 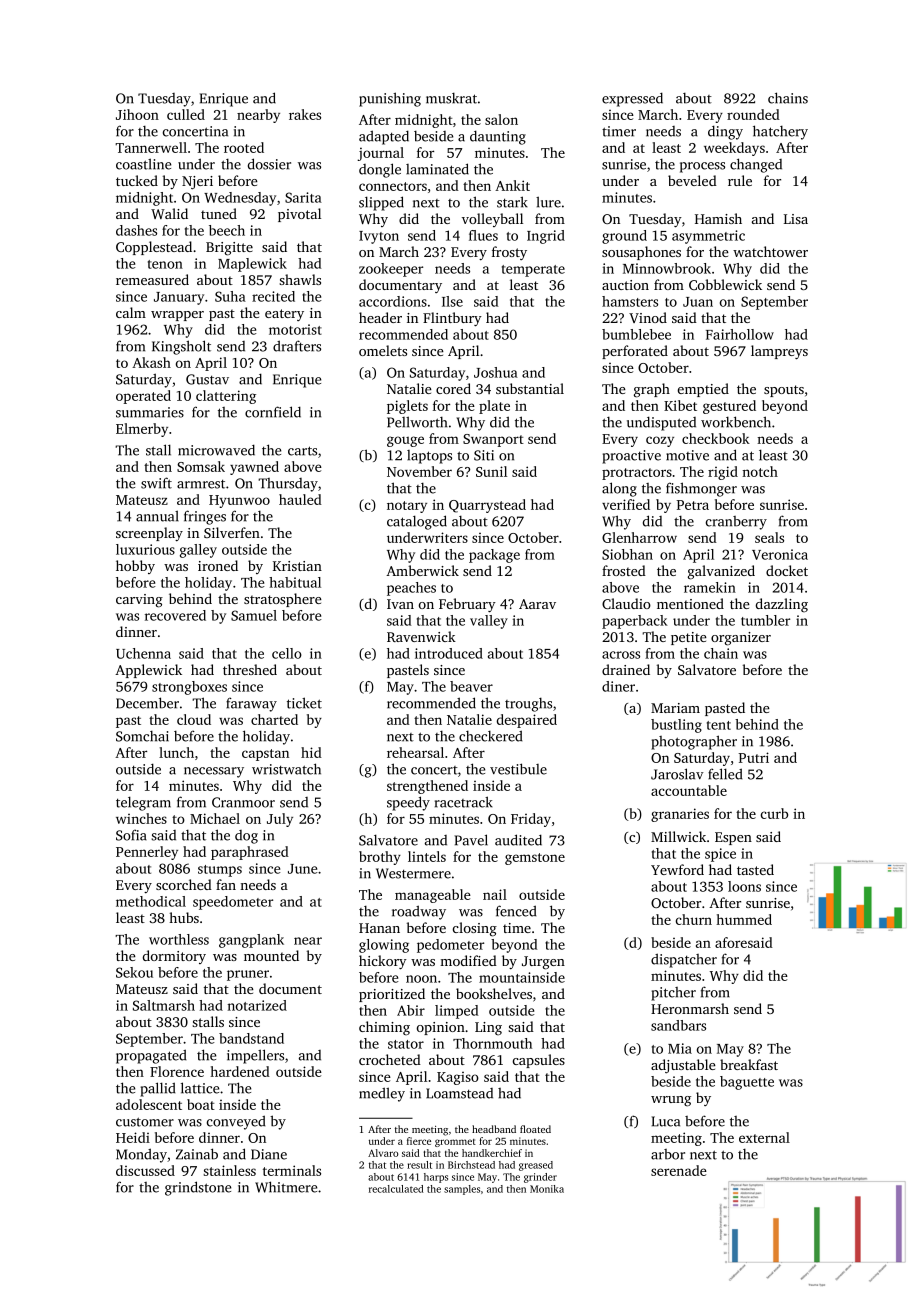 I want to click on crocheted, so click(x=390, y=1059).
